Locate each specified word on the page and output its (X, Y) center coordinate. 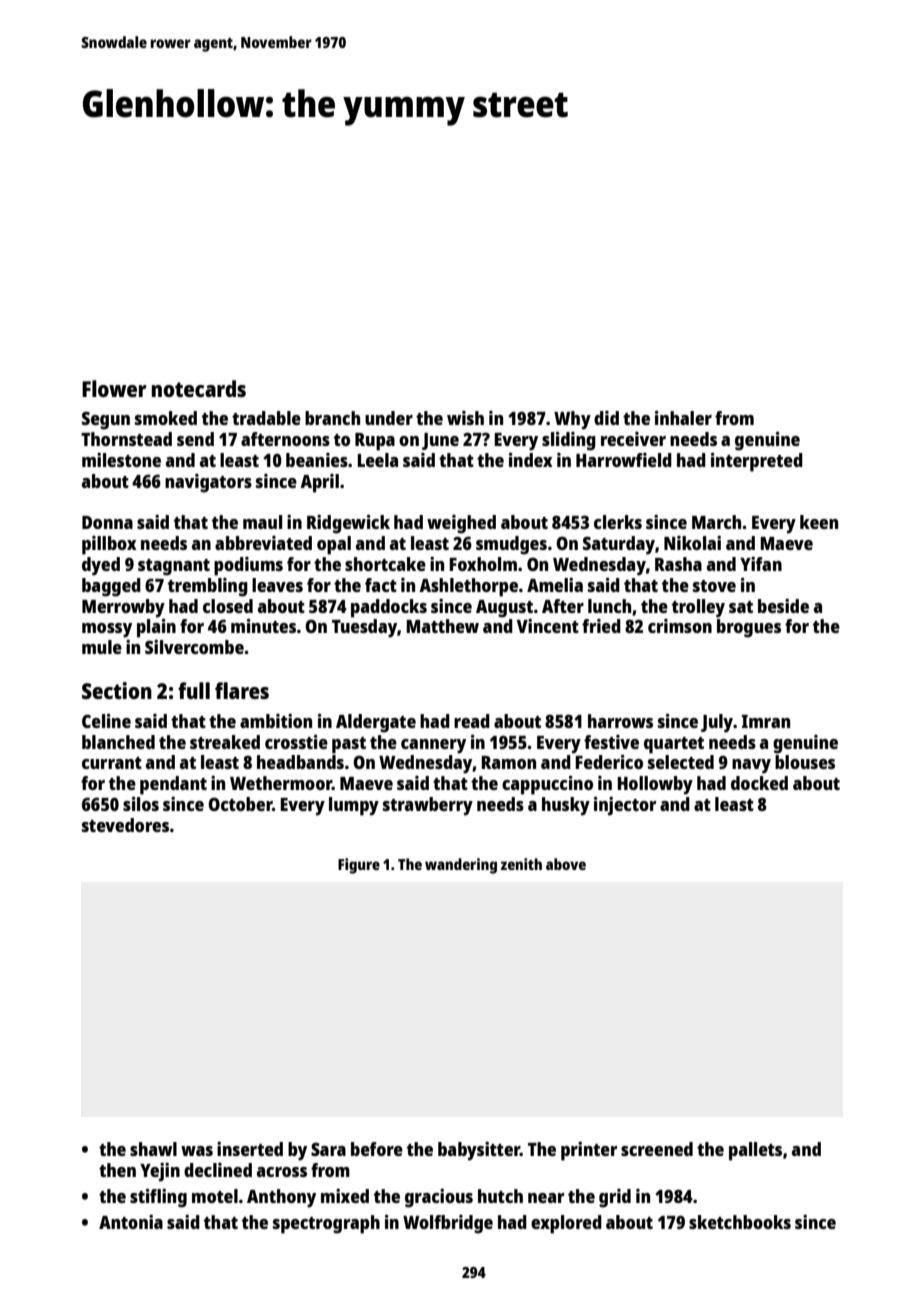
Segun (106, 421)
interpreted (757, 462)
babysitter (479, 1151)
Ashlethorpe (468, 587)
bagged (111, 587)
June (440, 441)
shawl (153, 1149)
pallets (755, 1151)
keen (819, 522)
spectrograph (326, 1224)
